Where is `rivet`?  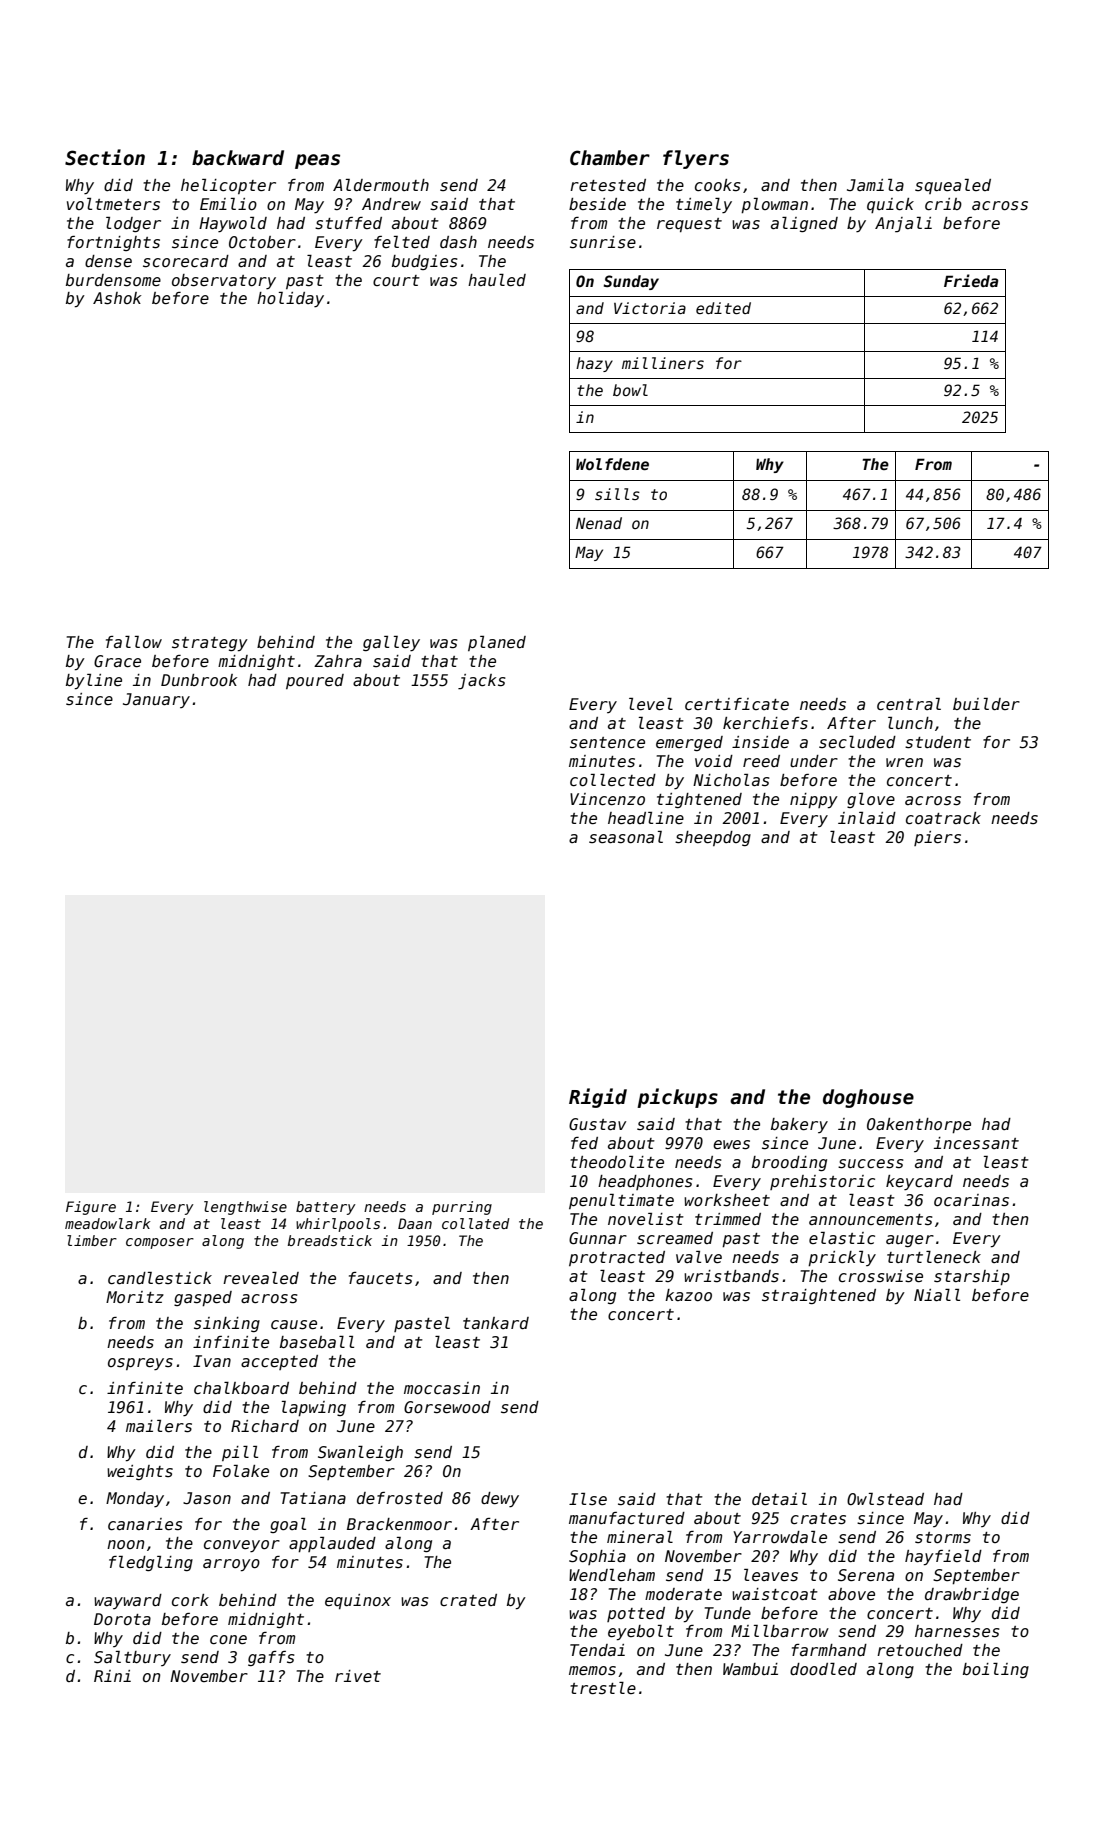
rivet is located at coordinates (358, 1676).
